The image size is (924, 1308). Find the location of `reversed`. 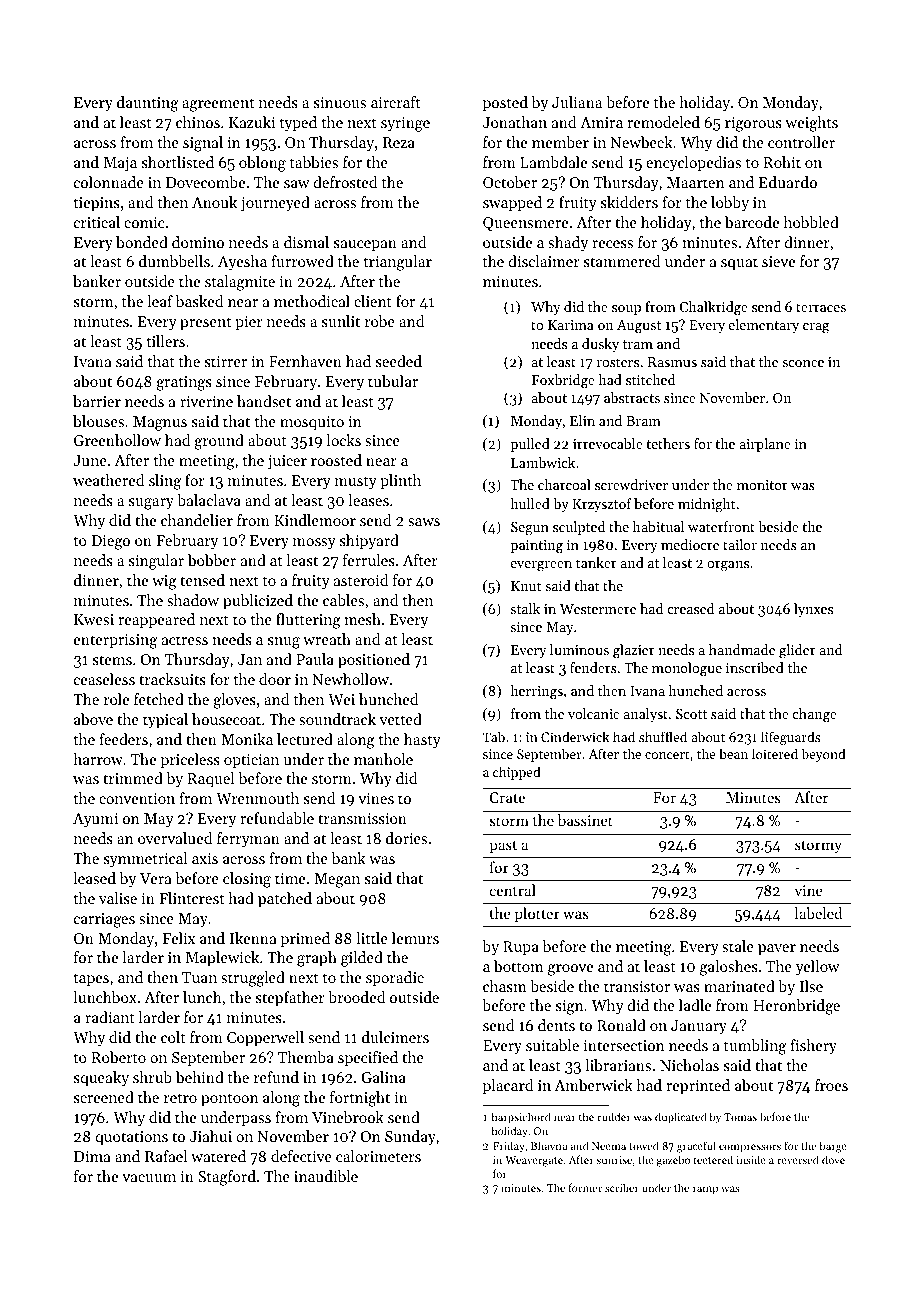

reversed is located at coordinates (798, 1159).
